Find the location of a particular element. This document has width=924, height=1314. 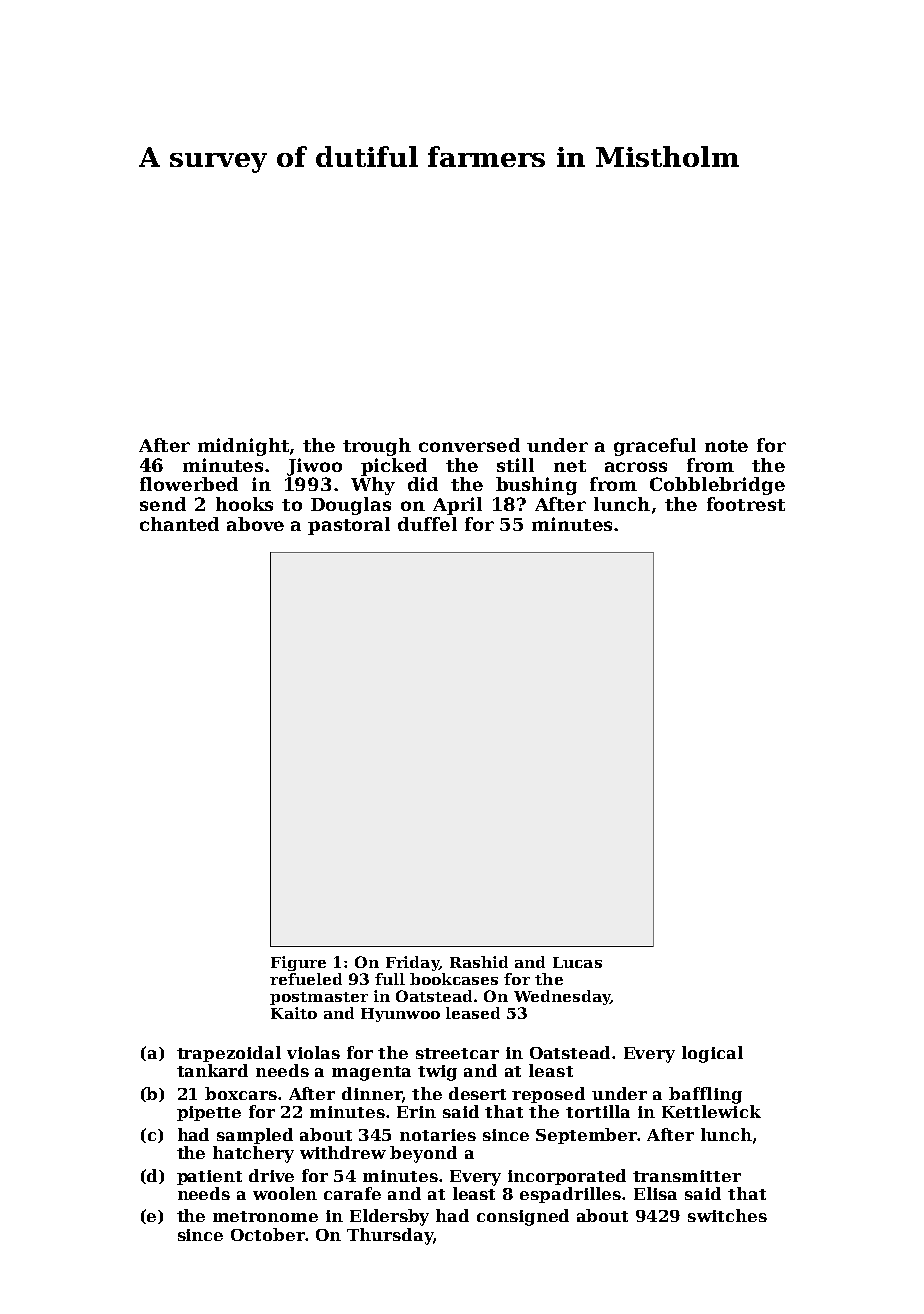

conversed is located at coordinates (469, 445).
